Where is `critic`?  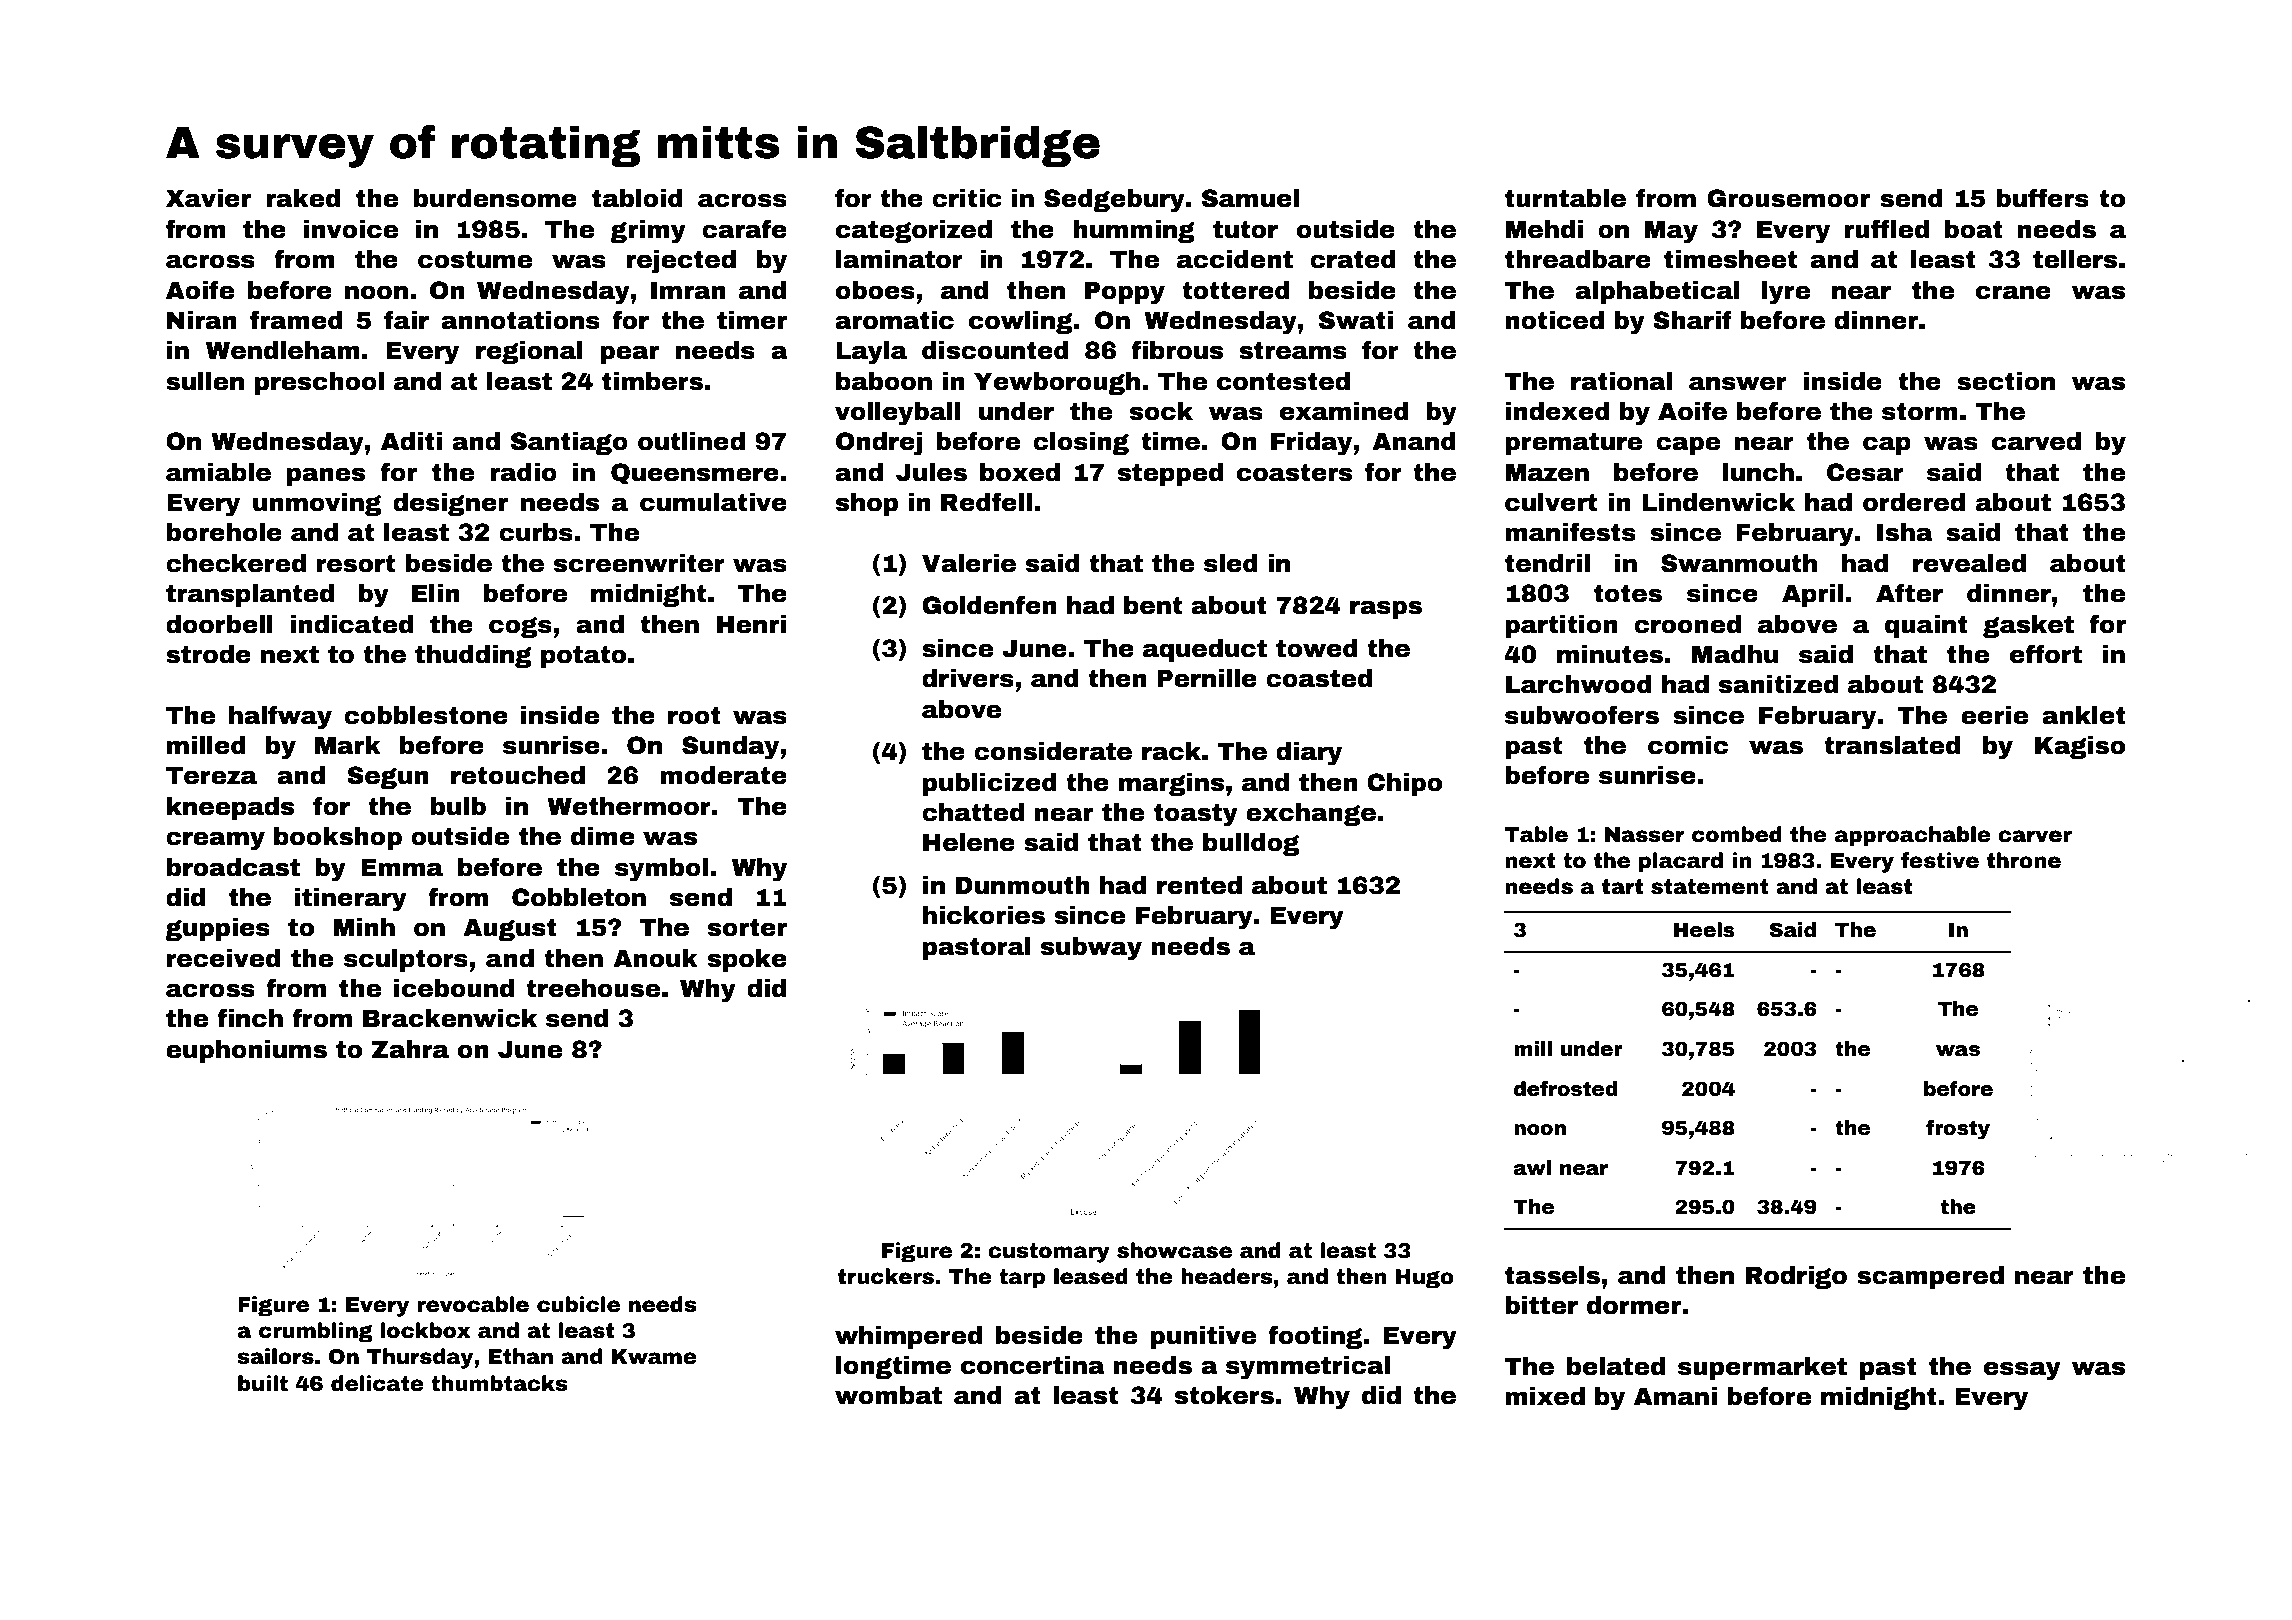
critic is located at coordinates (967, 198).
